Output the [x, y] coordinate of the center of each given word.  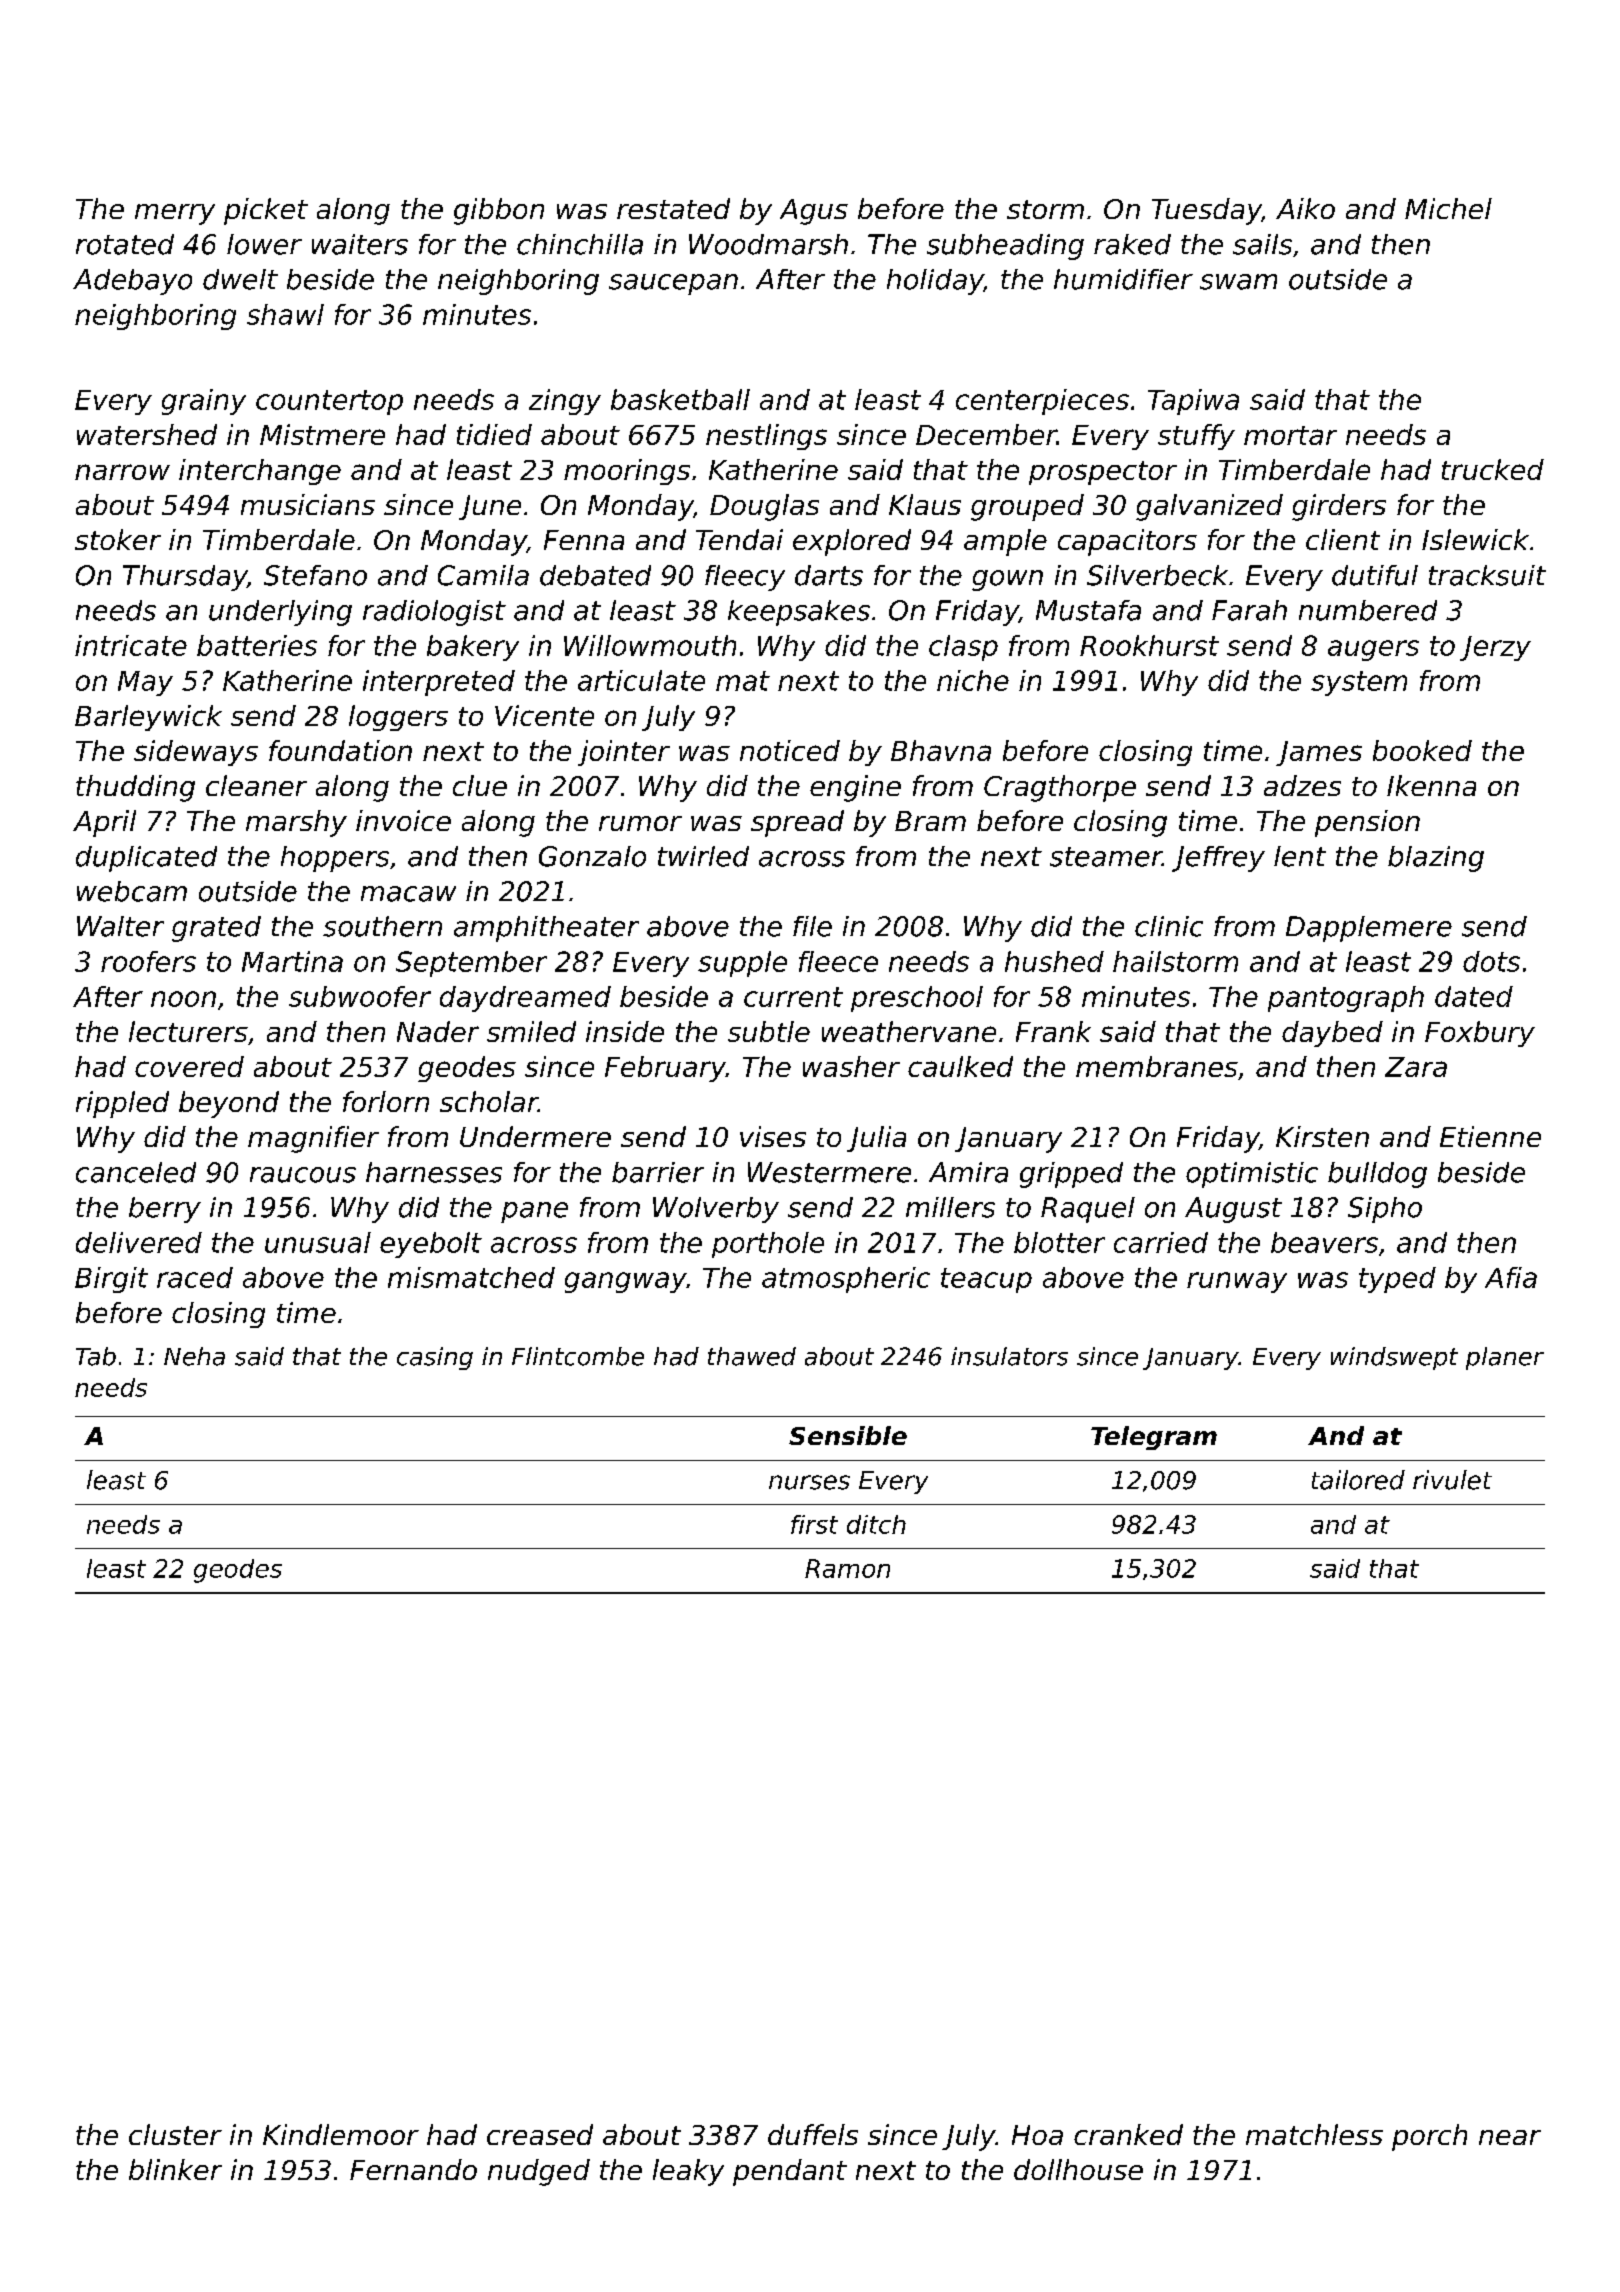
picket [266, 211]
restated [673, 208]
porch [1429, 2137]
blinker [175, 2169]
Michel [1448, 208]
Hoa [1037, 2135]
